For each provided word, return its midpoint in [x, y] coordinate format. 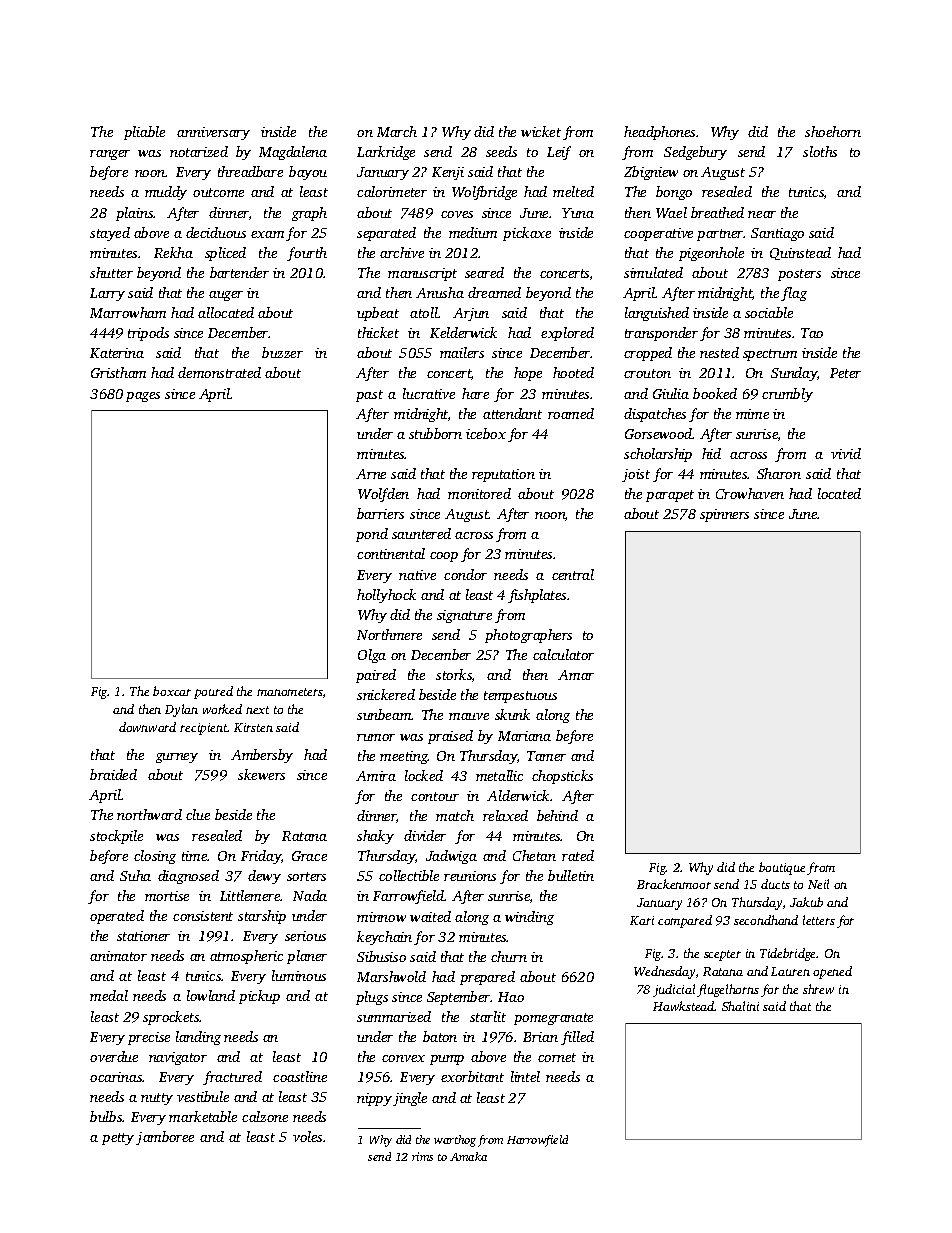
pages [143, 397]
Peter [845, 373]
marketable [203, 1116]
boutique [782, 868]
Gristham [118, 372]
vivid [846, 453]
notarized [199, 151]
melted [573, 191]
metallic [499, 775]
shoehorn [833, 131]
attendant [512, 413]
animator [118, 956]
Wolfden [383, 495]
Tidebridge [788, 954]
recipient [204, 729]
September [459, 998]
